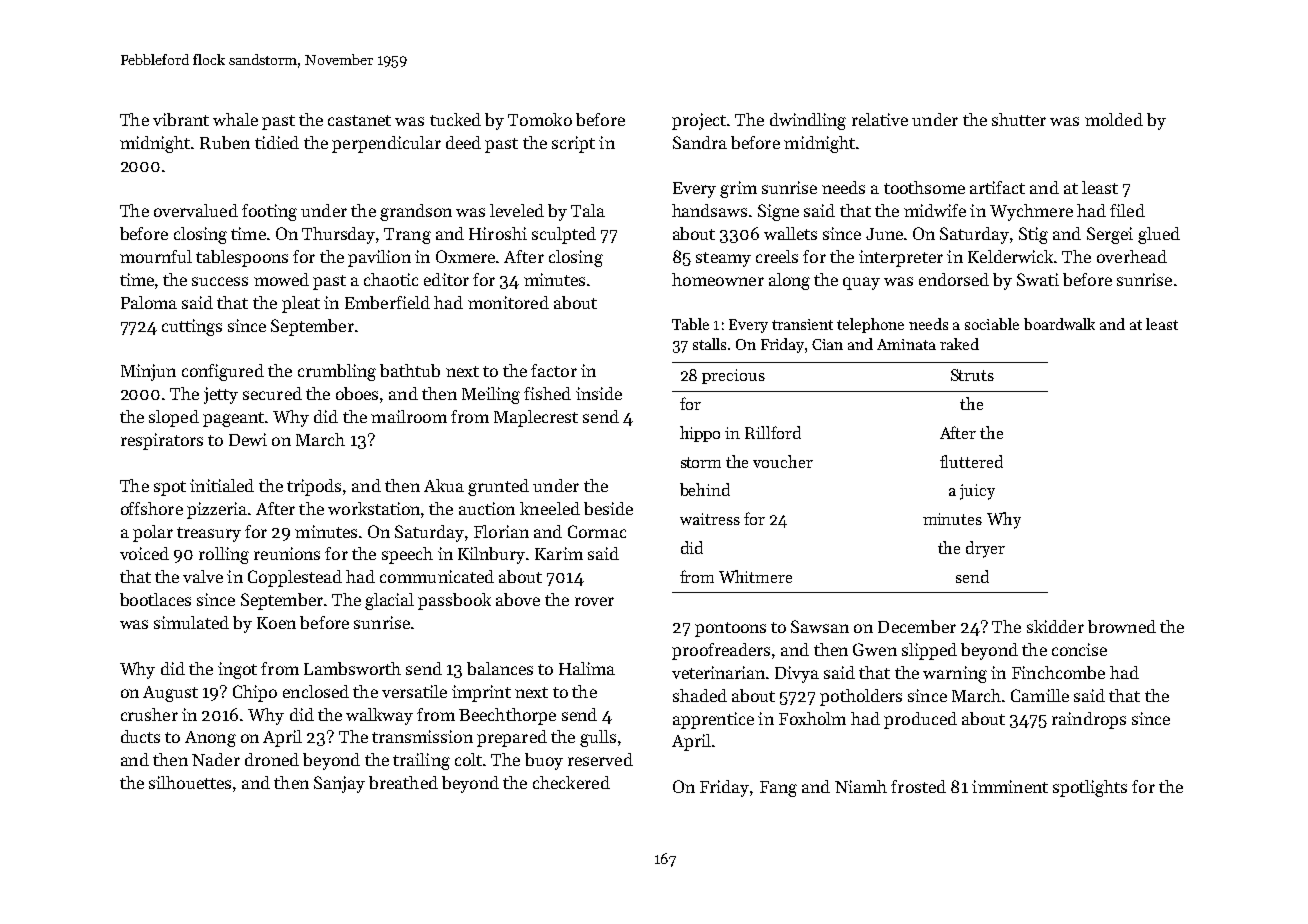 This screenshot has height=924, width=1308. What do you see at coordinates (403, 782) in the screenshot?
I see `breathed` at bounding box center [403, 782].
